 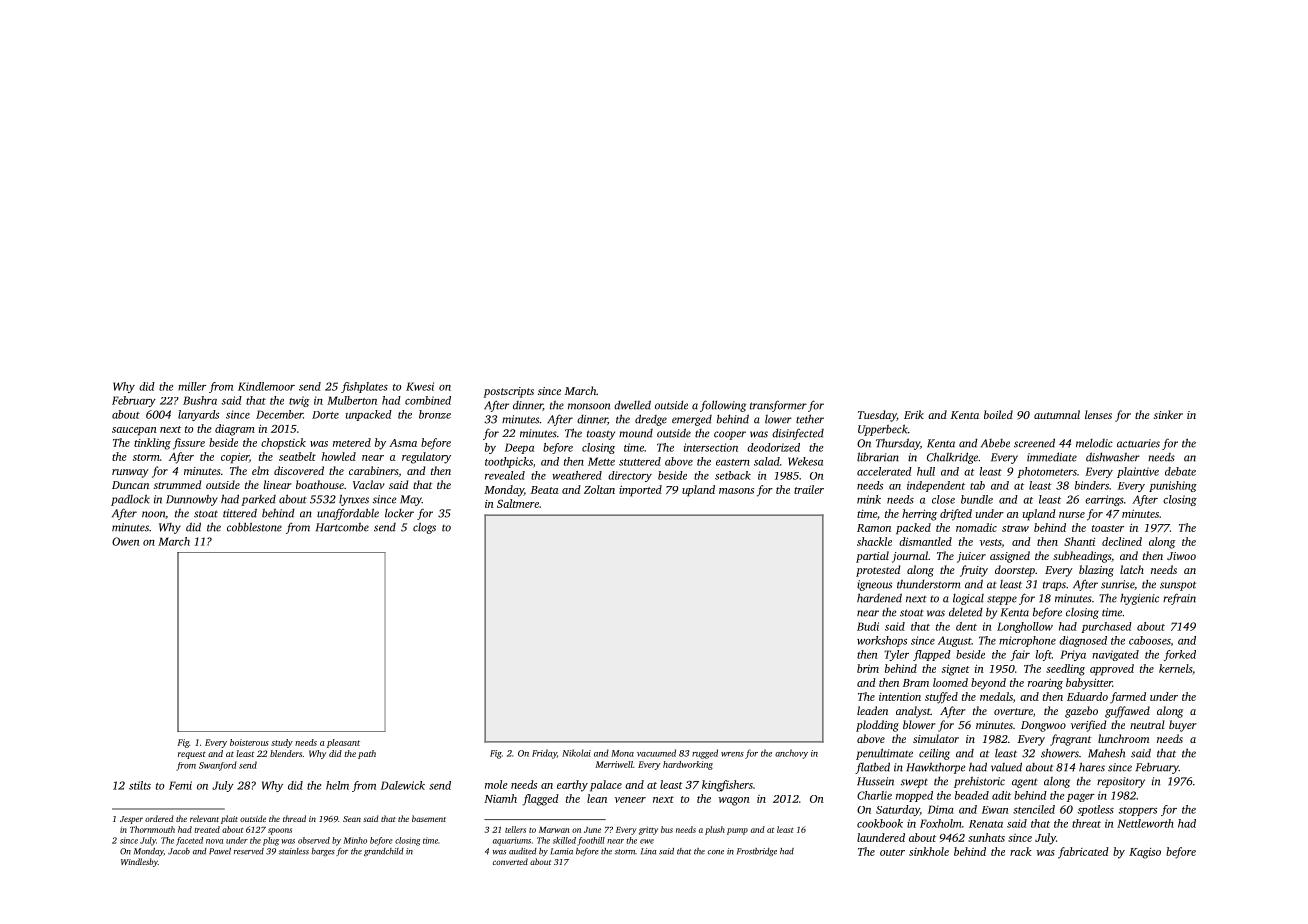 I want to click on disinfected, so click(x=798, y=434).
